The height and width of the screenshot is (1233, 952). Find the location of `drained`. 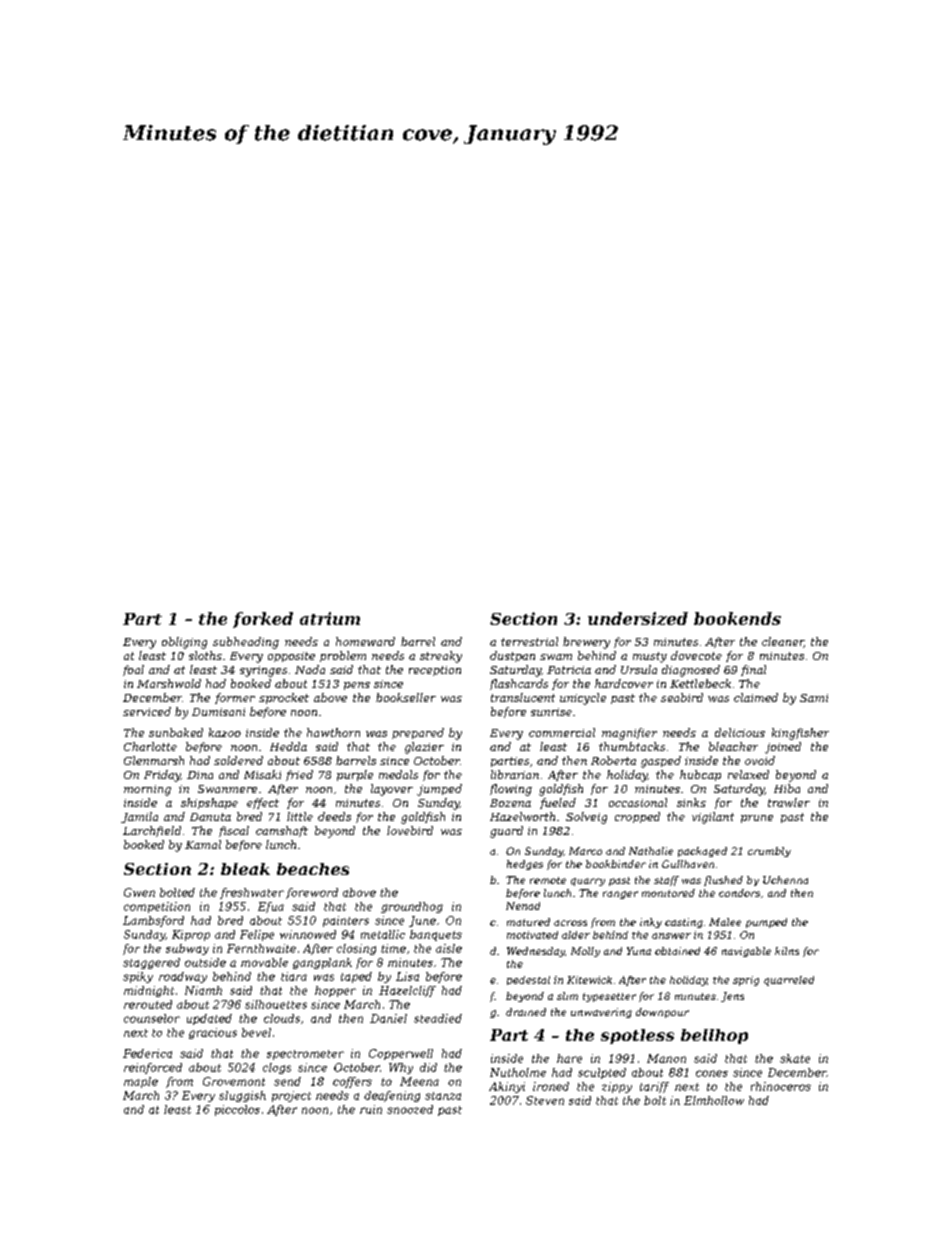

drained is located at coordinates (526, 1012).
